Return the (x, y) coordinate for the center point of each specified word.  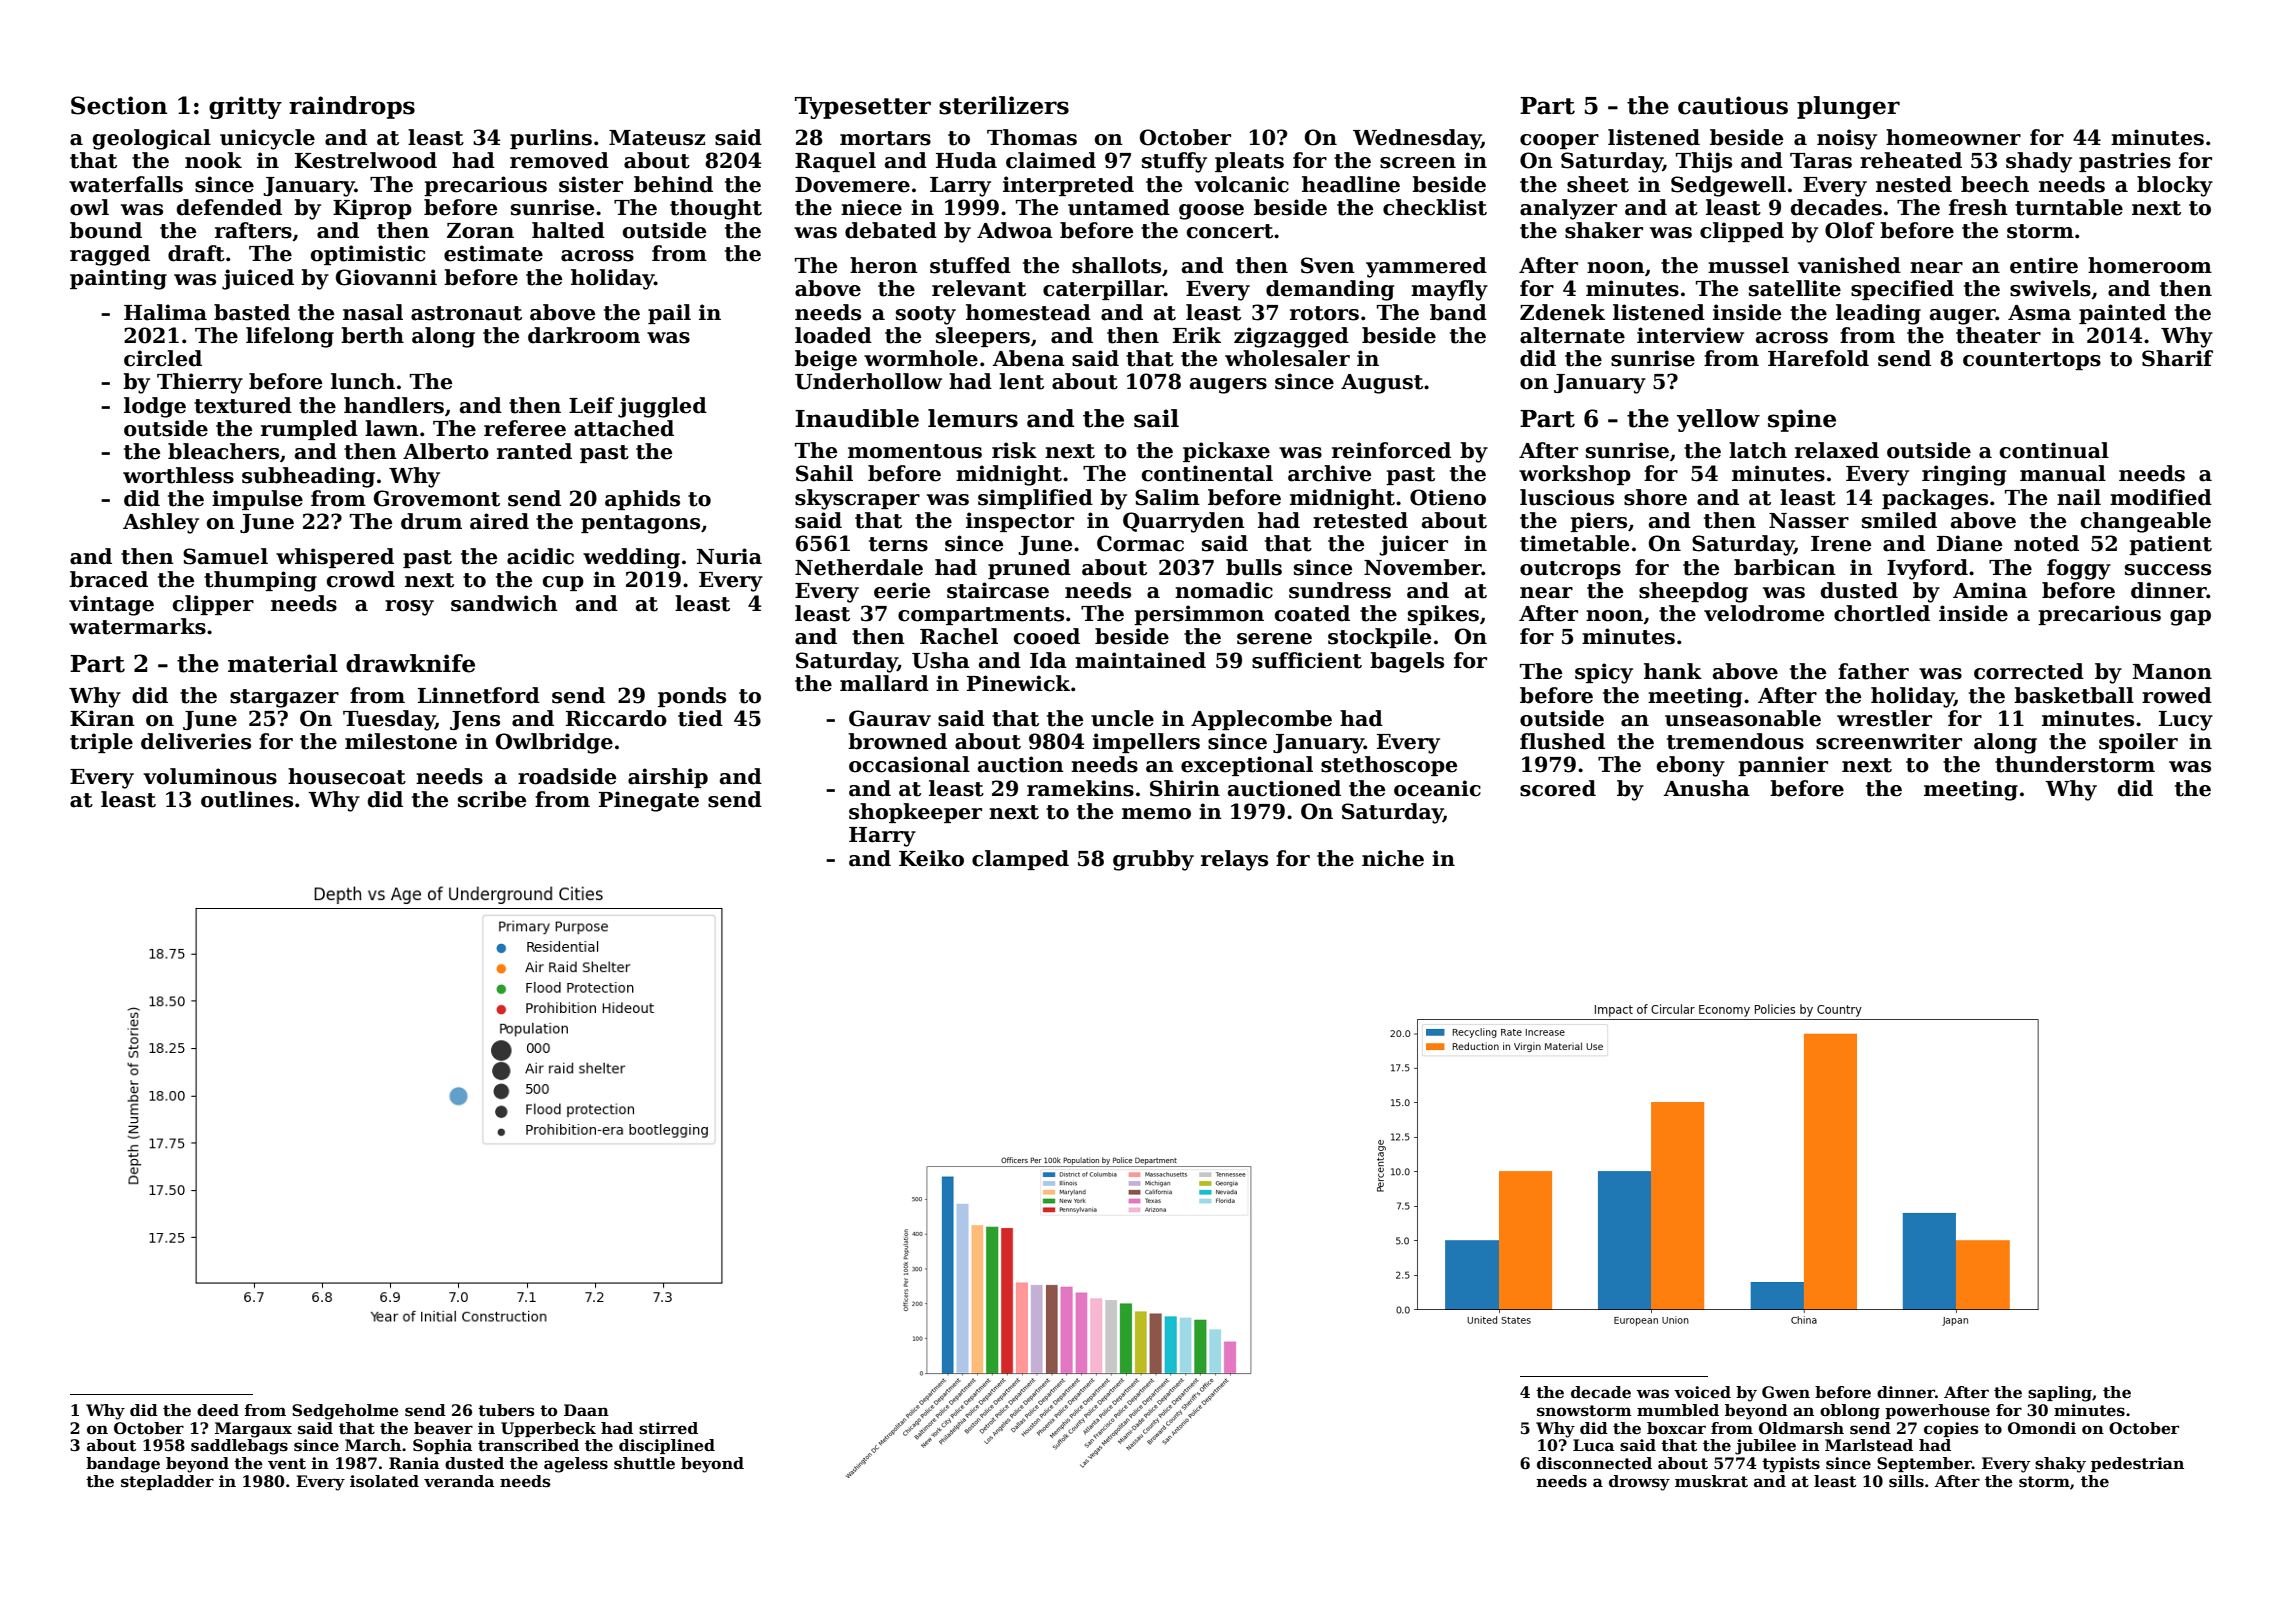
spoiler (2138, 743)
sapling (2060, 1394)
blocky (2175, 186)
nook (213, 160)
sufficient (1307, 660)
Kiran (102, 718)
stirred (668, 1428)
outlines (247, 799)
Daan (586, 1410)
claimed (1051, 160)
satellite (1795, 288)
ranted (534, 451)
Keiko (931, 858)
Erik (1197, 335)
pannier (1783, 766)
